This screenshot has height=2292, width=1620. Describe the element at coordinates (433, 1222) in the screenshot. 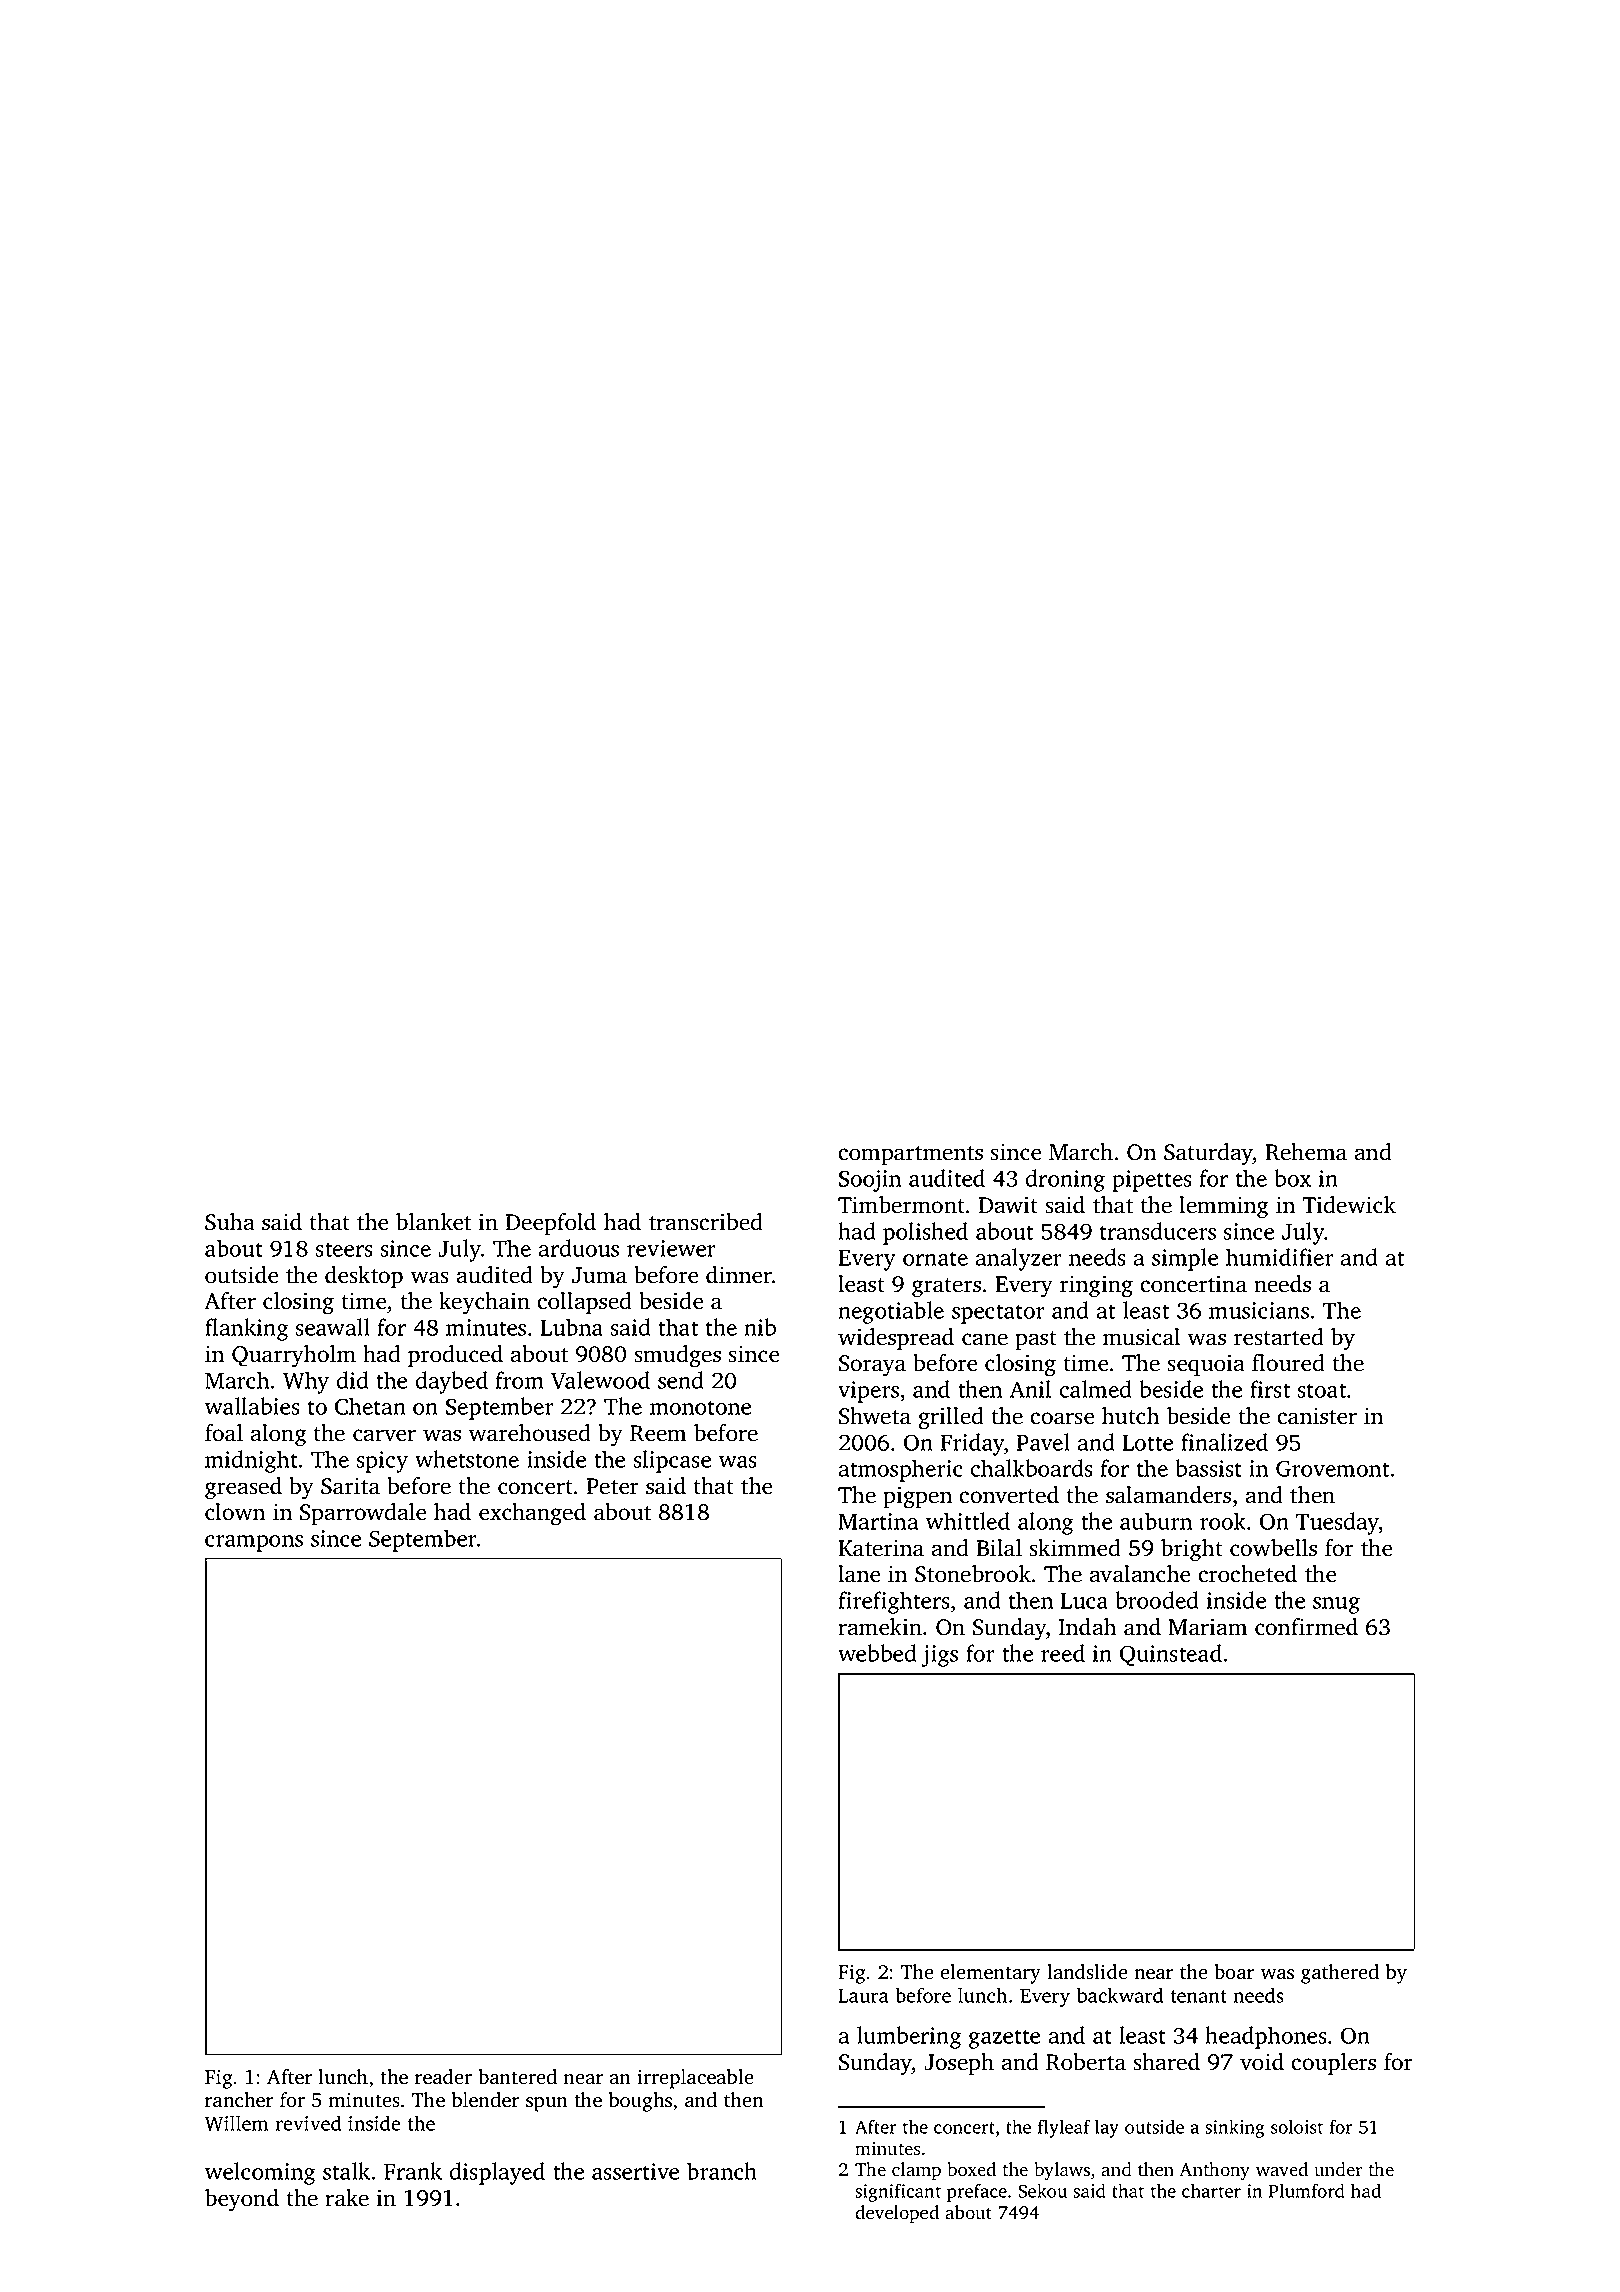

I see `blanket` at that location.
